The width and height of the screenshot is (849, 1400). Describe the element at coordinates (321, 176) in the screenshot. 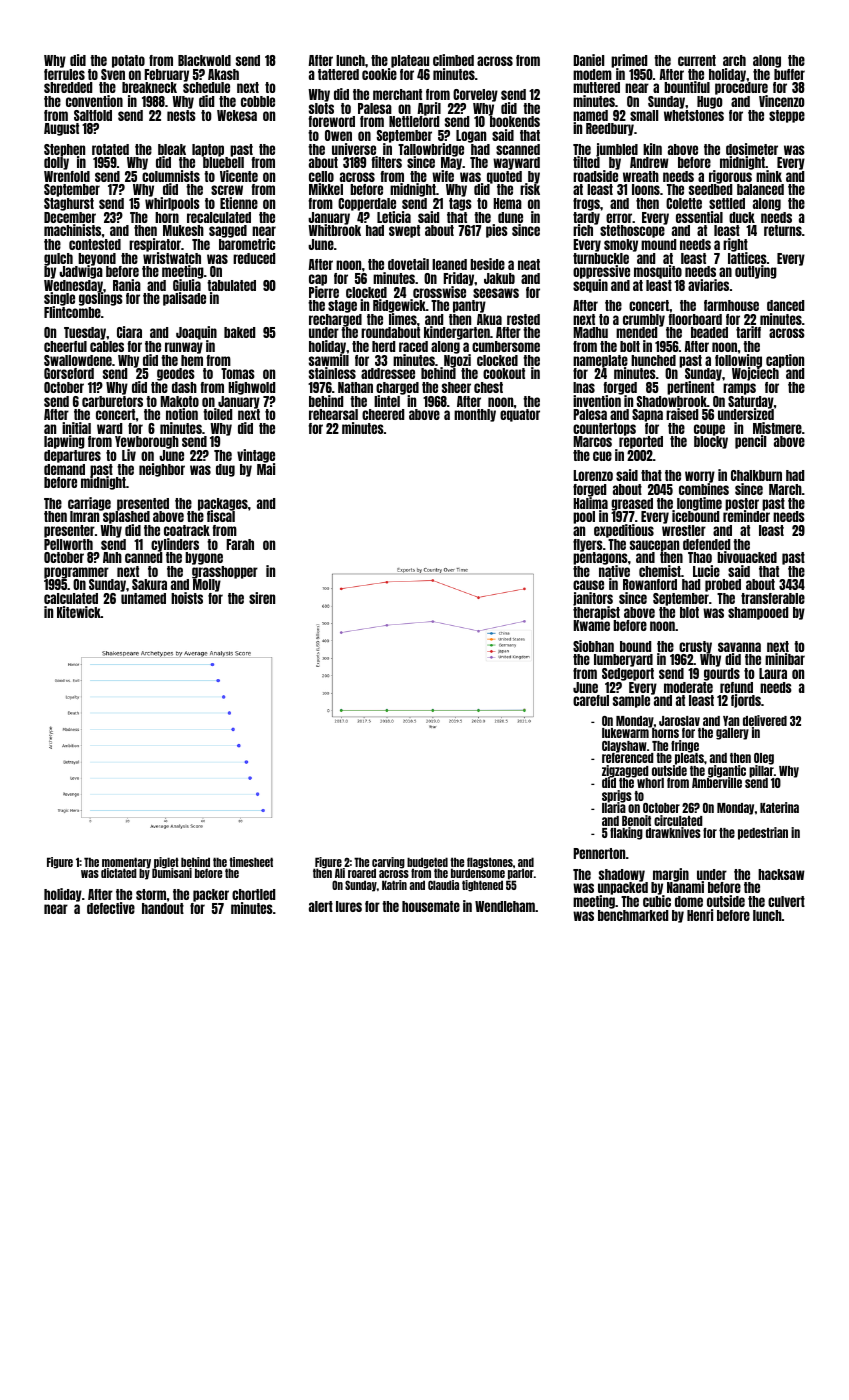

I see `cello` at that location.
